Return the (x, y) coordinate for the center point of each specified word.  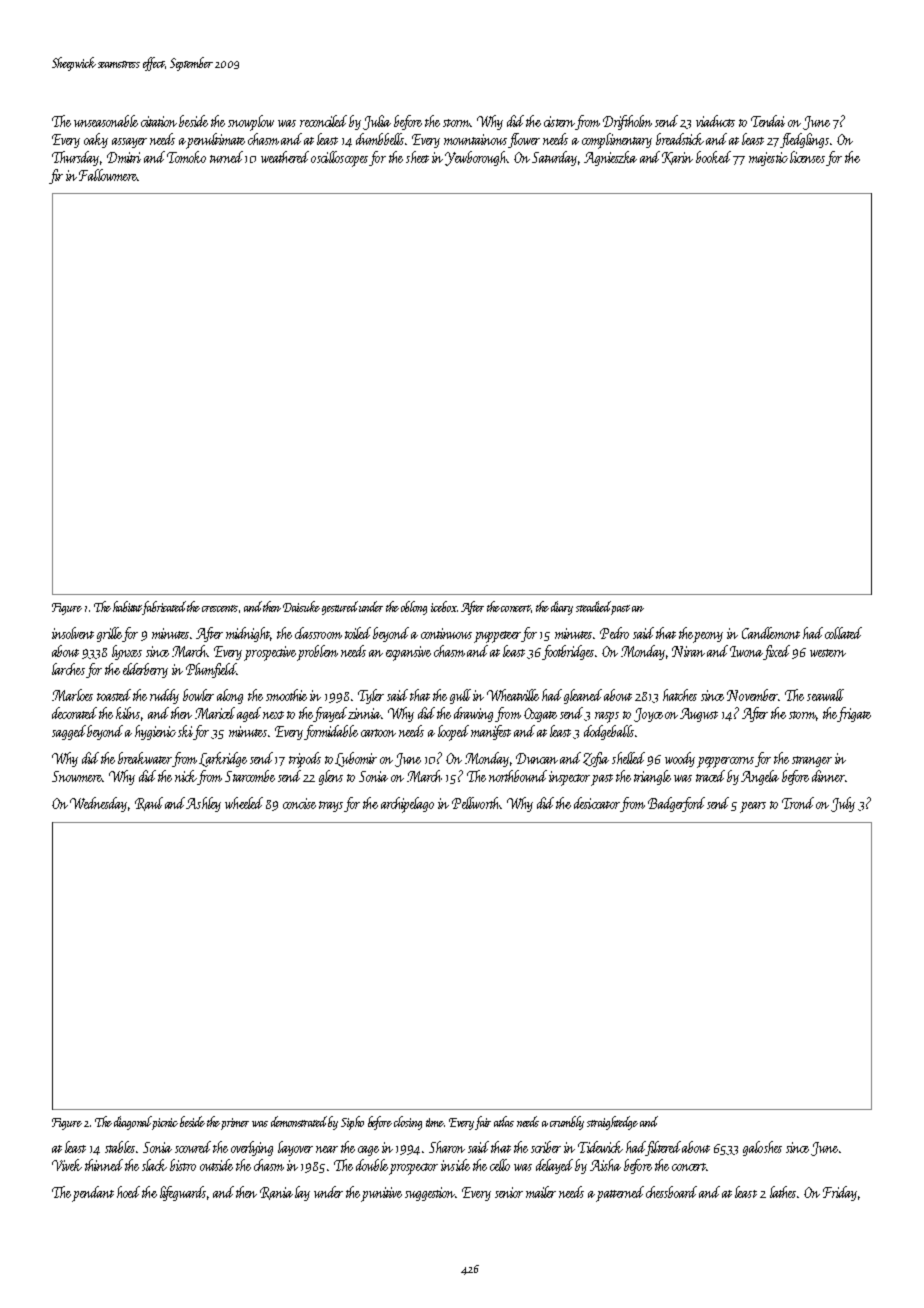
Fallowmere (108, 175)
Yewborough (476, 158)
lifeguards (183, 1193)
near (327, 1149)
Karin (677, 158)
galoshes (762, 1148)
